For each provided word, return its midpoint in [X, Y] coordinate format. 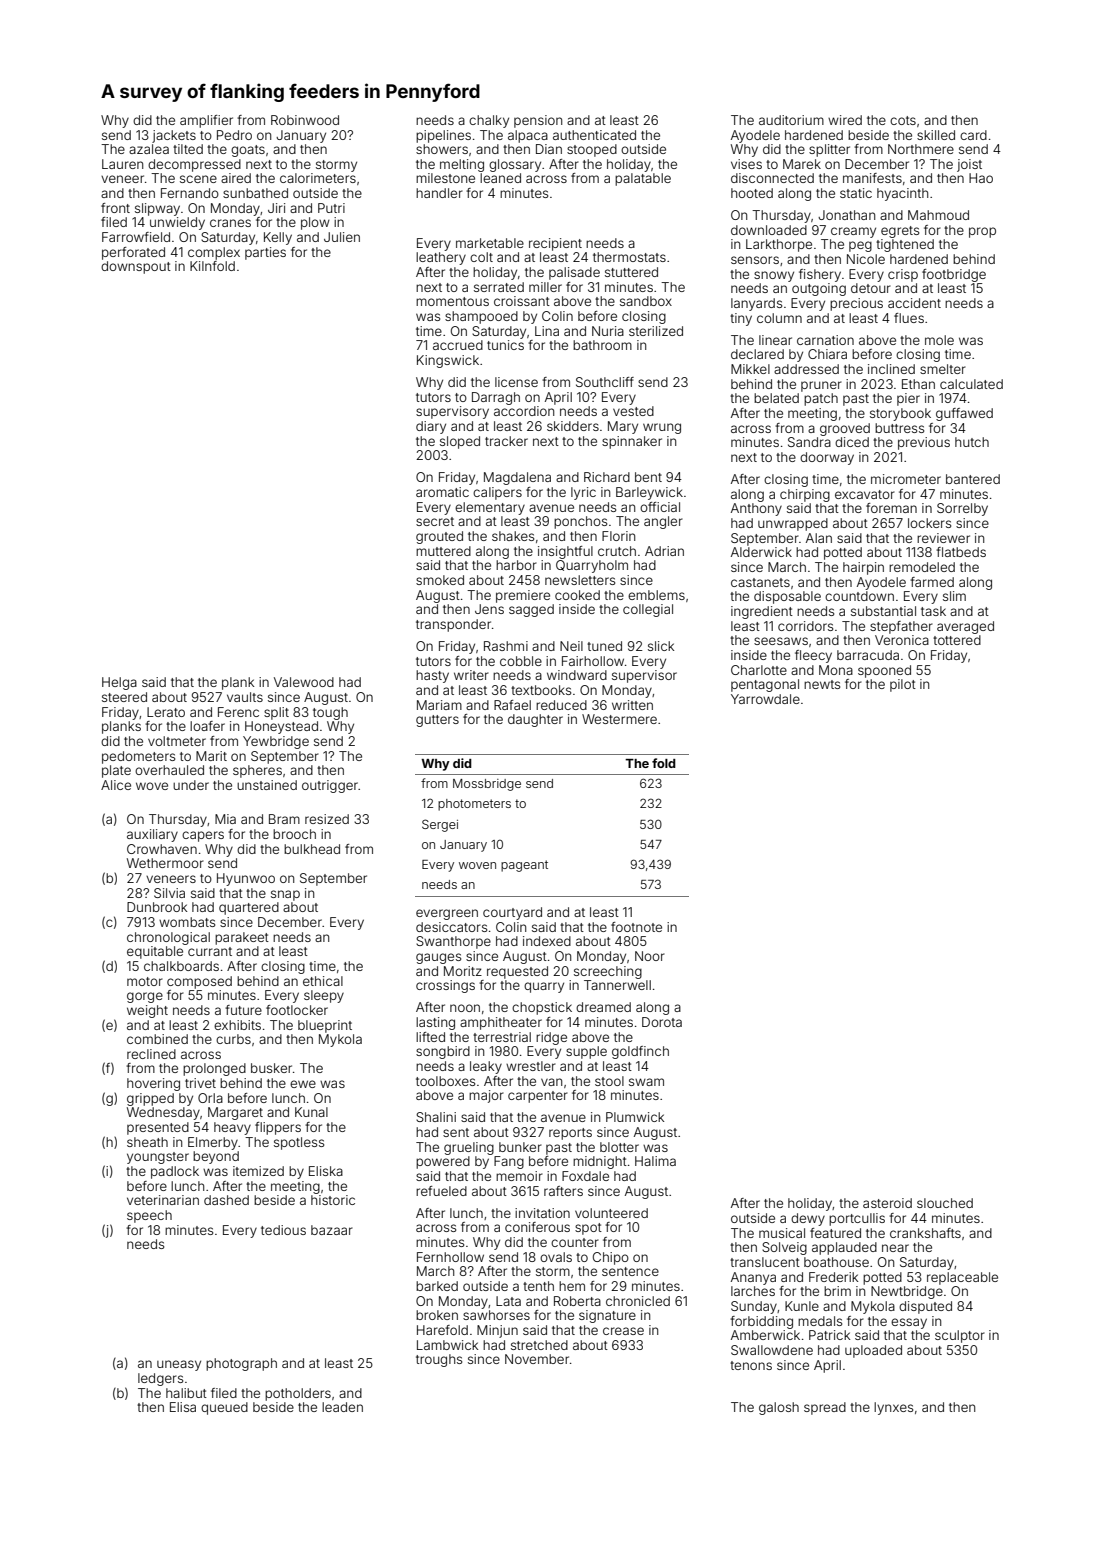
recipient [555, 244]
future [243, 1010]
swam [646, 1082]
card [973, 135]
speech [149, 1216]
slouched [945, 1203]
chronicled [638, 1301]
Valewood [304, 682]
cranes [230, 223]
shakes [513, 536]
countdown [859, 596]
